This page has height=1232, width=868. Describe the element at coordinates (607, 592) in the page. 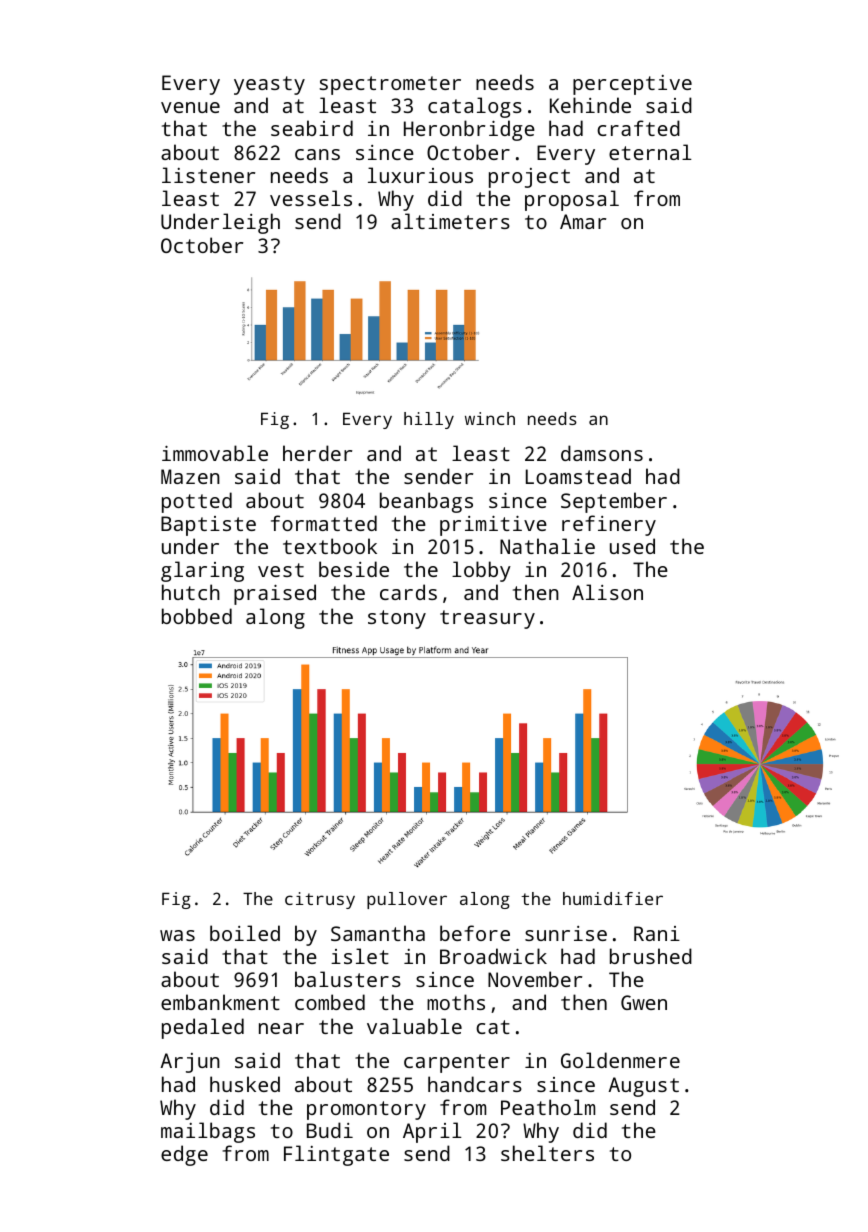

I see `Alison` at that location.
